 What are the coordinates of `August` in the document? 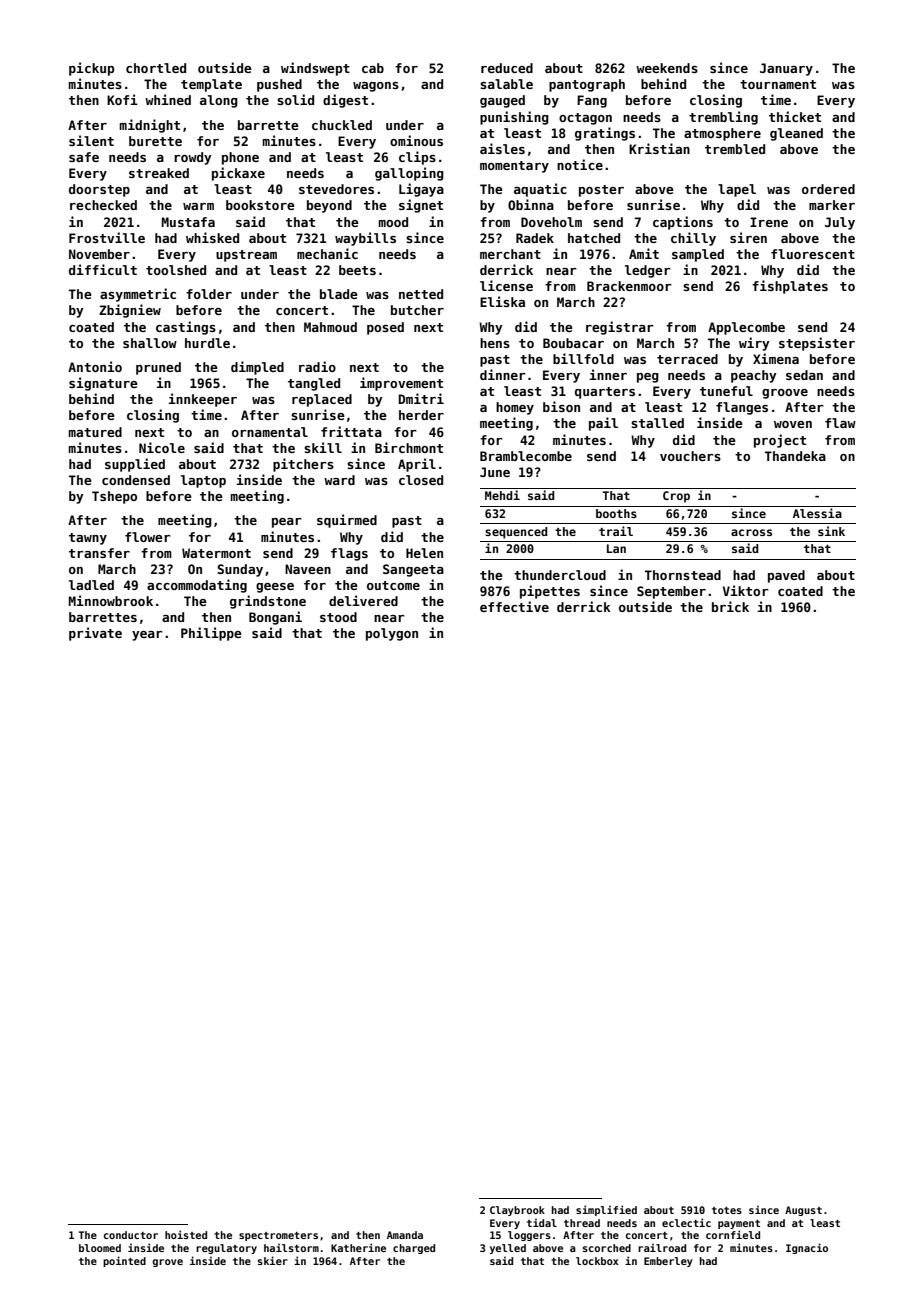 It's located at (803, 1211).
